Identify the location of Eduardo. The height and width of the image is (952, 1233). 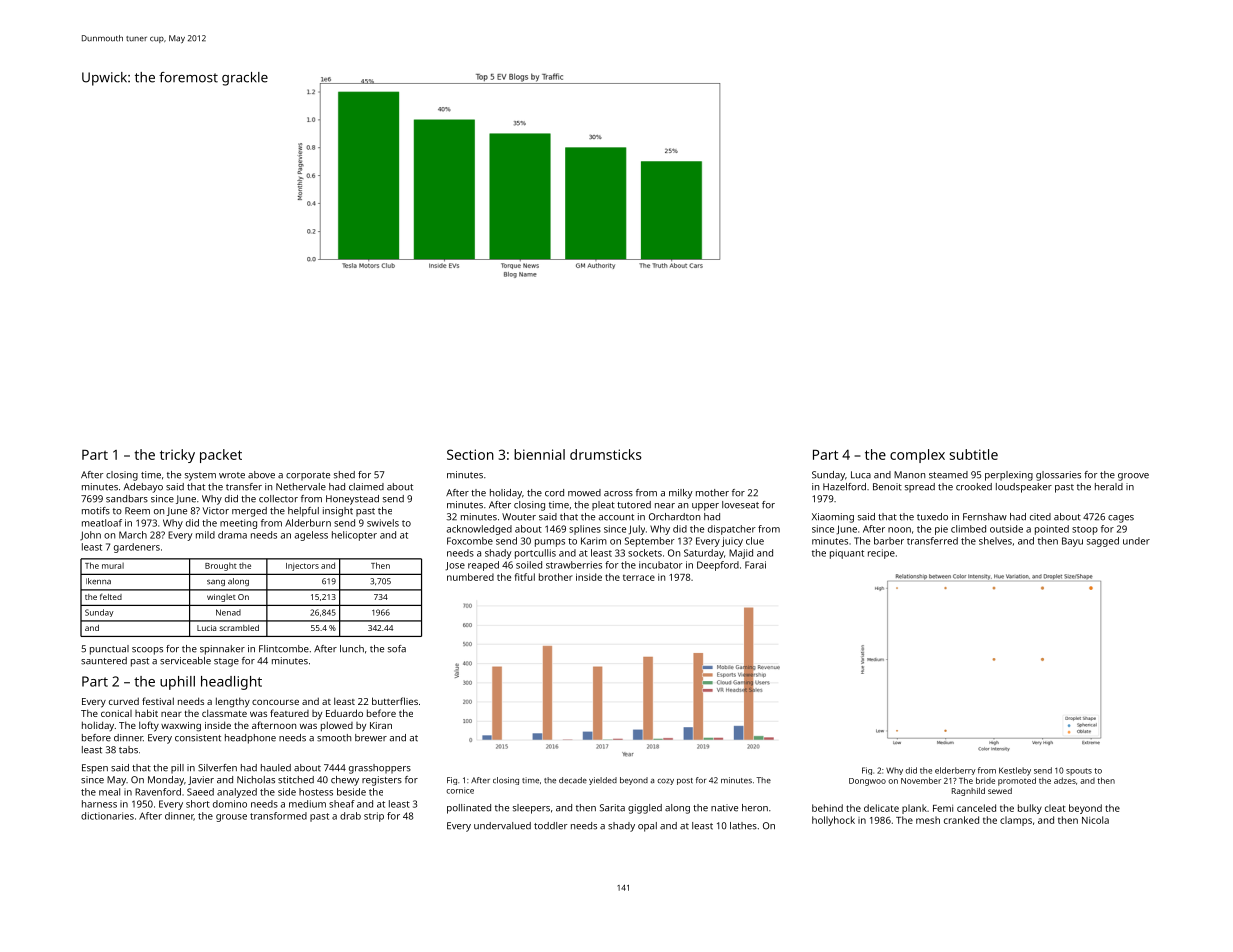
(344, 713).
